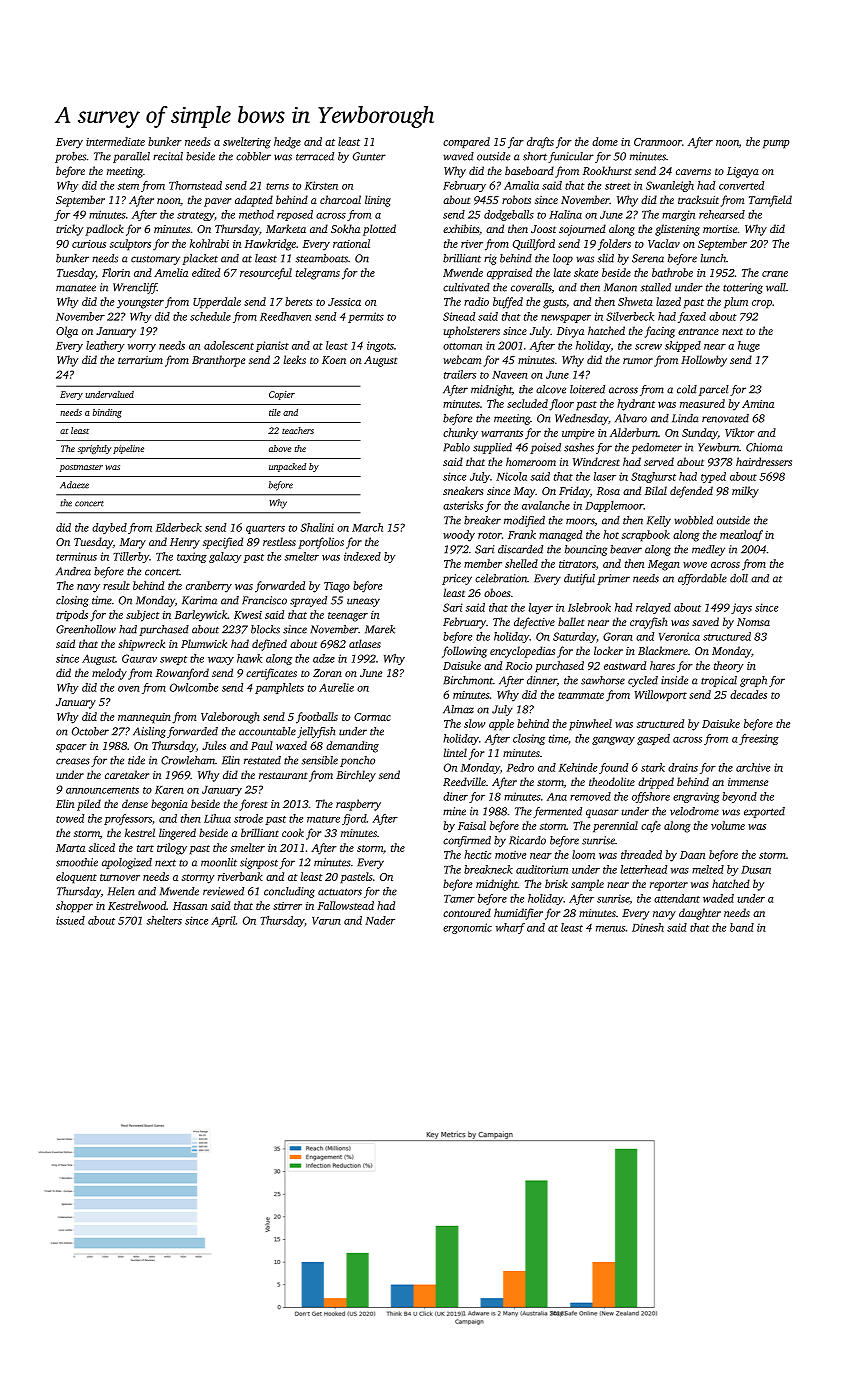 Image resolution: width=849 pixels, height=1400 pixels. What do you see at coordinates (764, 812) in the screenshot?
I see `exported` at bounding box center [764, 812].
